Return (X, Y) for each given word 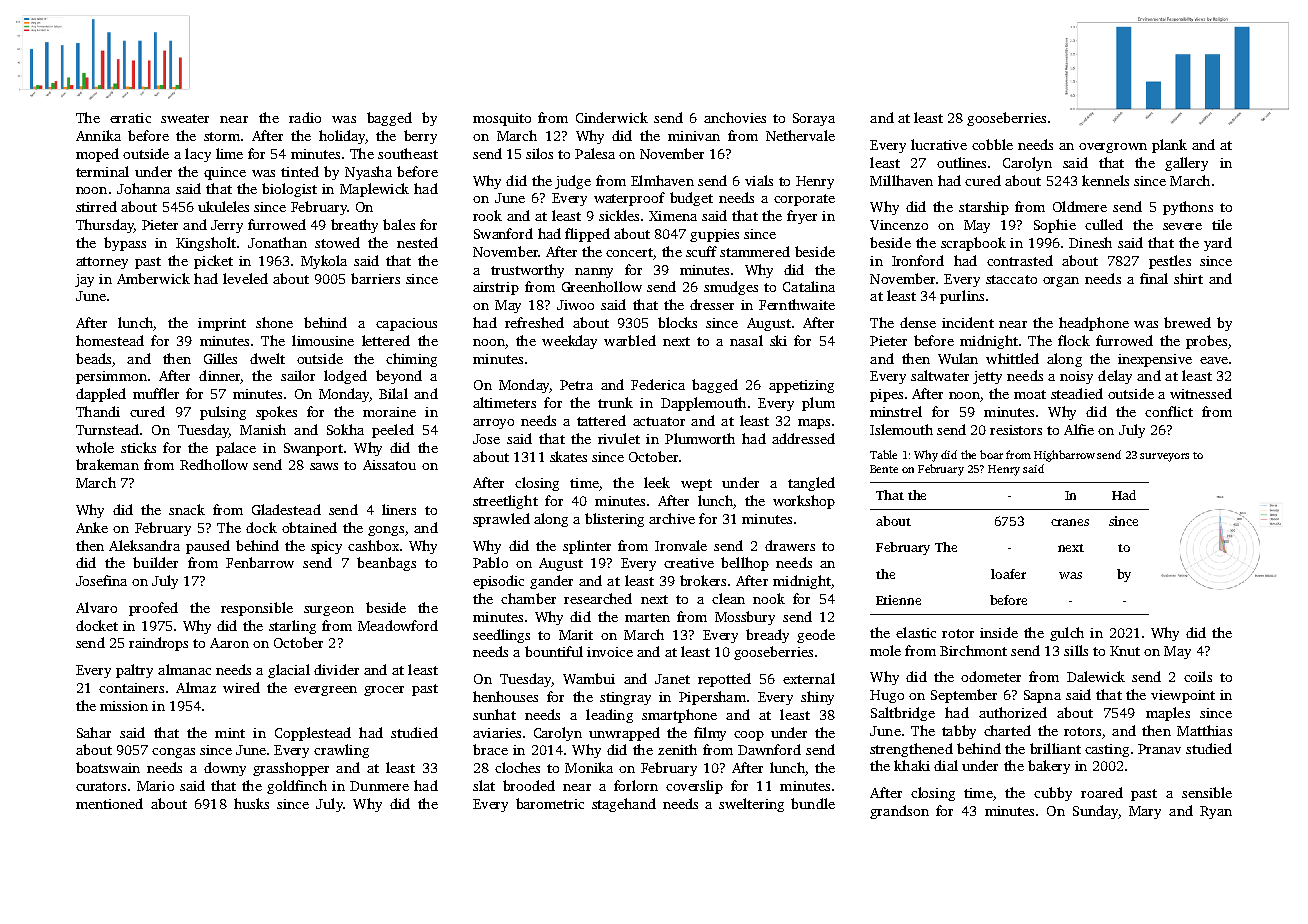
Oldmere (1080, 206)
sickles (619, 215)
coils (1198, 676)
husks (251, 803)
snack (187, 509)
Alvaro (96, 607)
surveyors (1164, 457)
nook (769, 598)
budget (691, 199)
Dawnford (769, 749)
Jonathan (277, 242)
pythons (1188, 208)
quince (225, 173)
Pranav (1159, 749)
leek (657, 482)
